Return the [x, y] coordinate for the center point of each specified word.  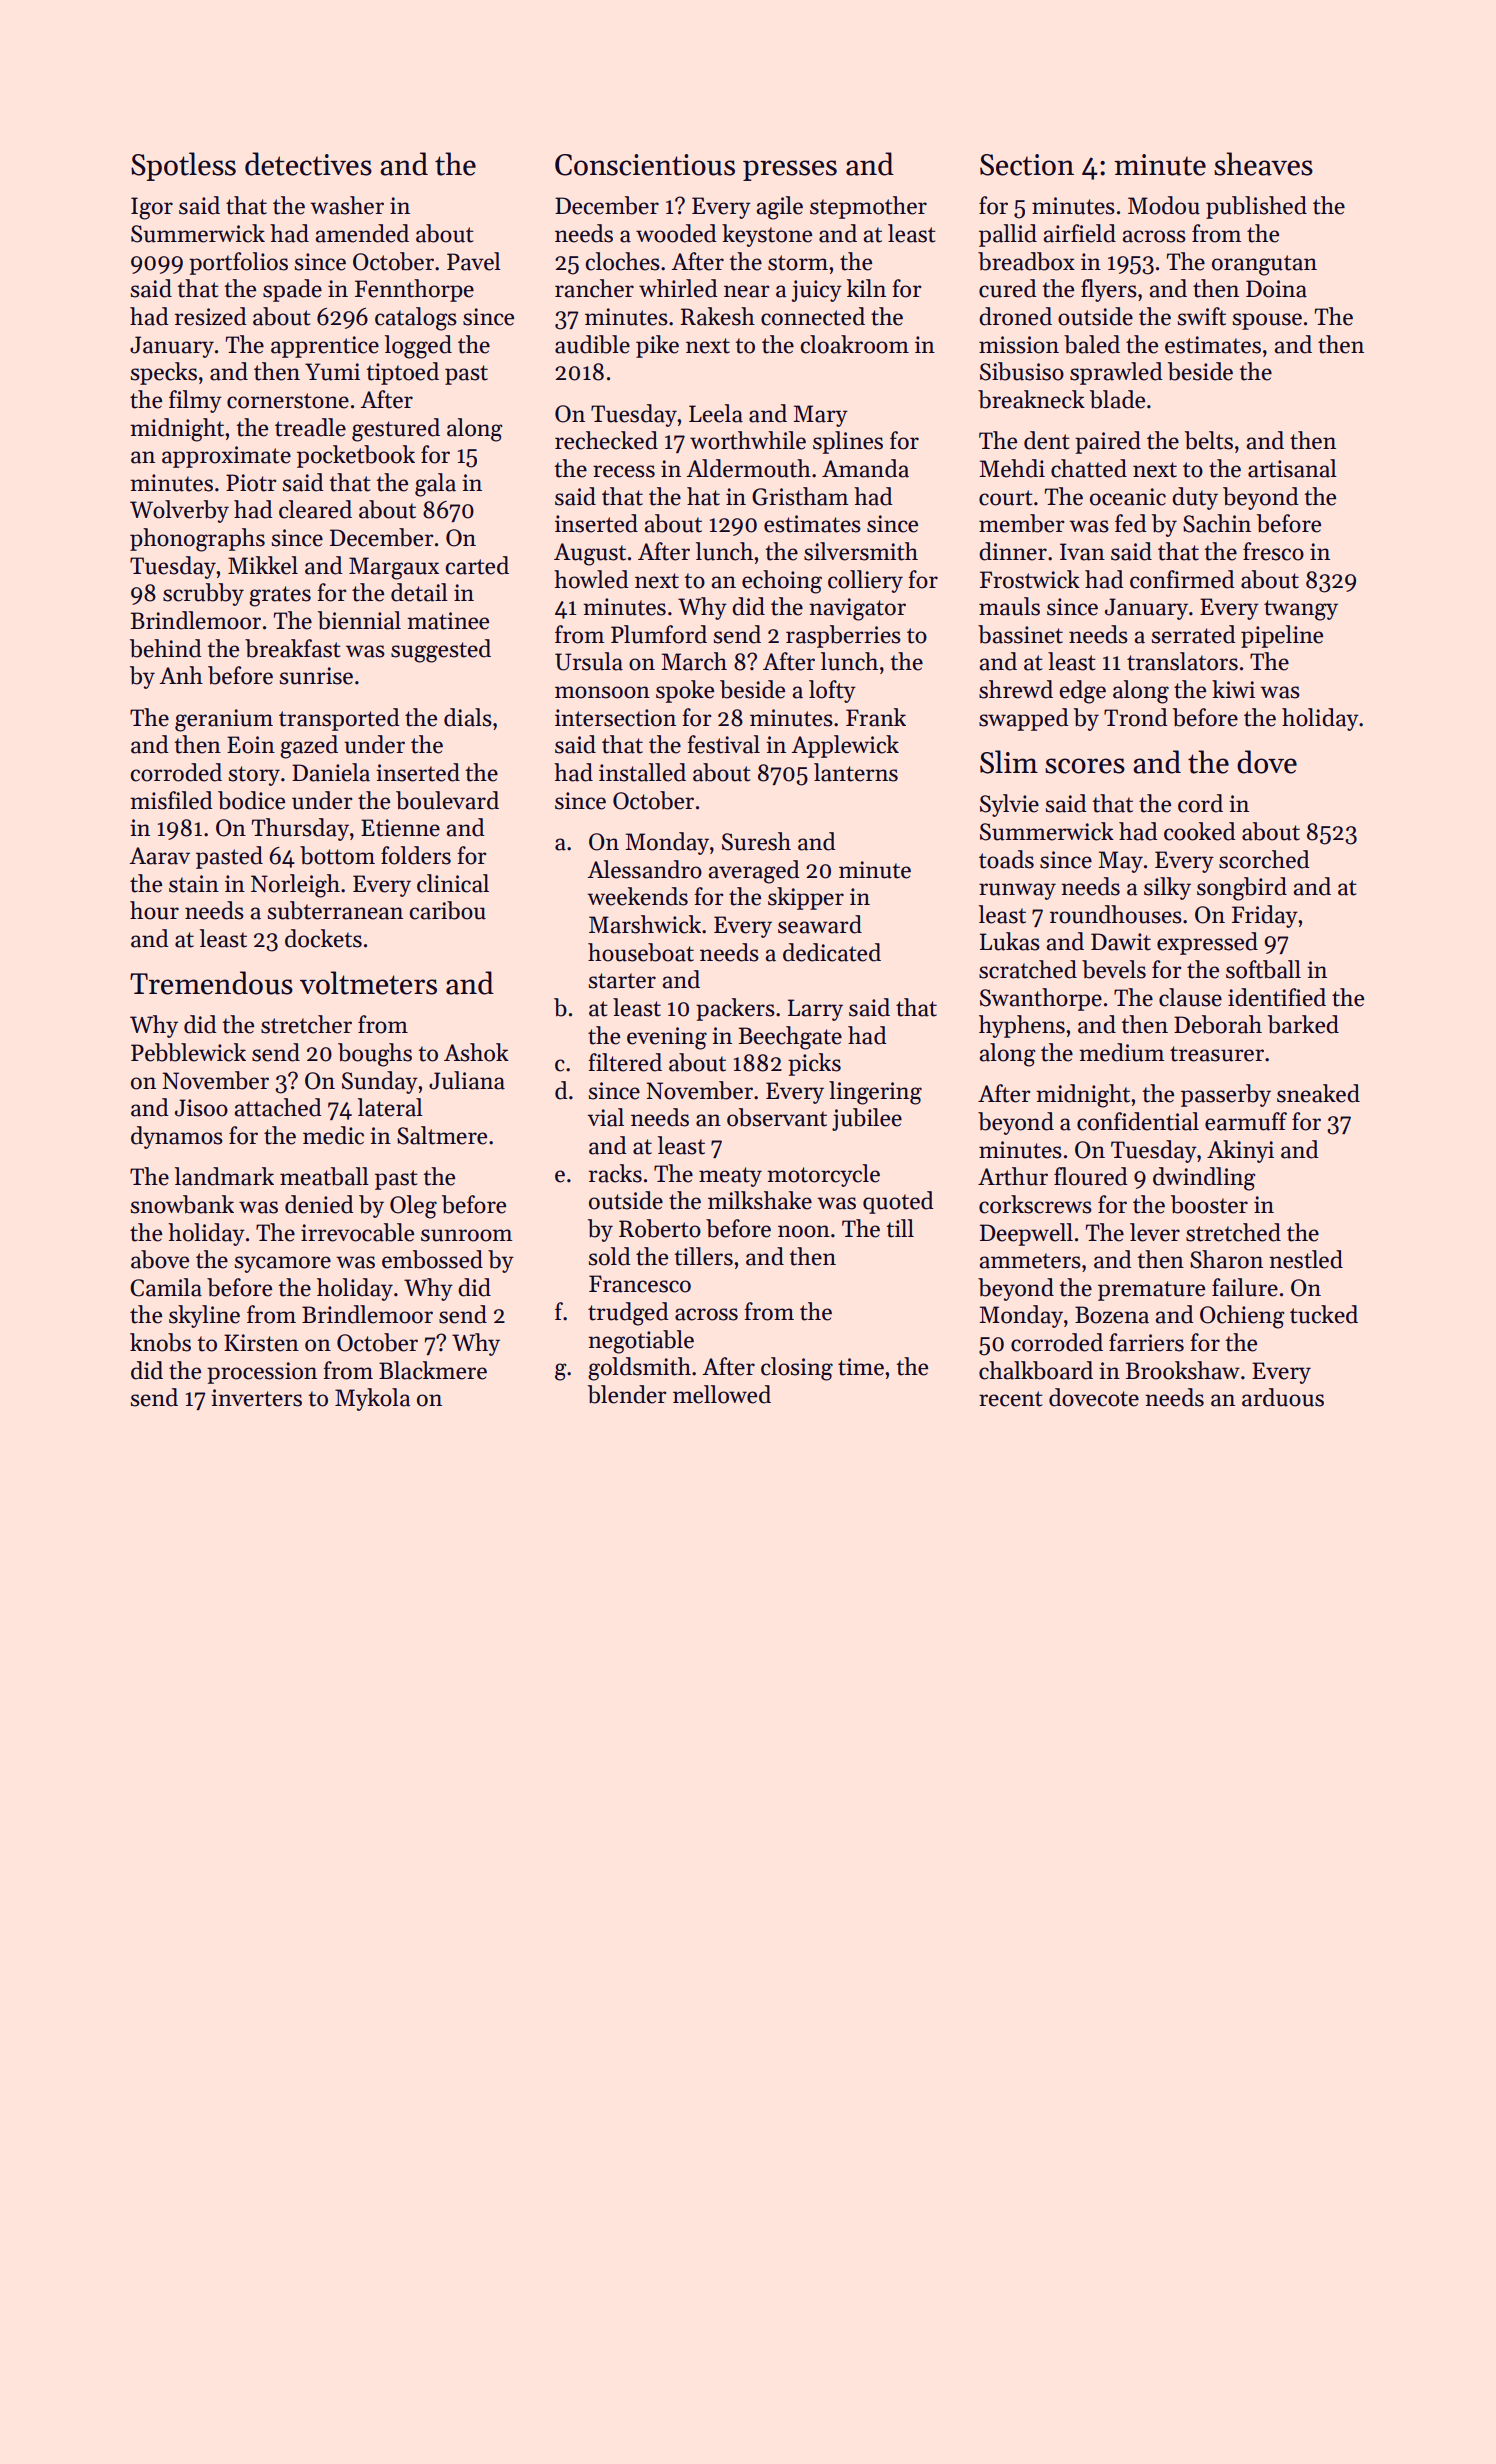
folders [416, 855]
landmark [224, 1176]
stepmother [868, 207]
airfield [1079, 233]
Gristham [800, 496]
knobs [160, 1342]
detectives [308, 164]
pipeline [1282, 636]
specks [164, 373]
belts [1209, 440]
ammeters [1030, 1261]
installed [642, 772]
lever [1155, 1232]
